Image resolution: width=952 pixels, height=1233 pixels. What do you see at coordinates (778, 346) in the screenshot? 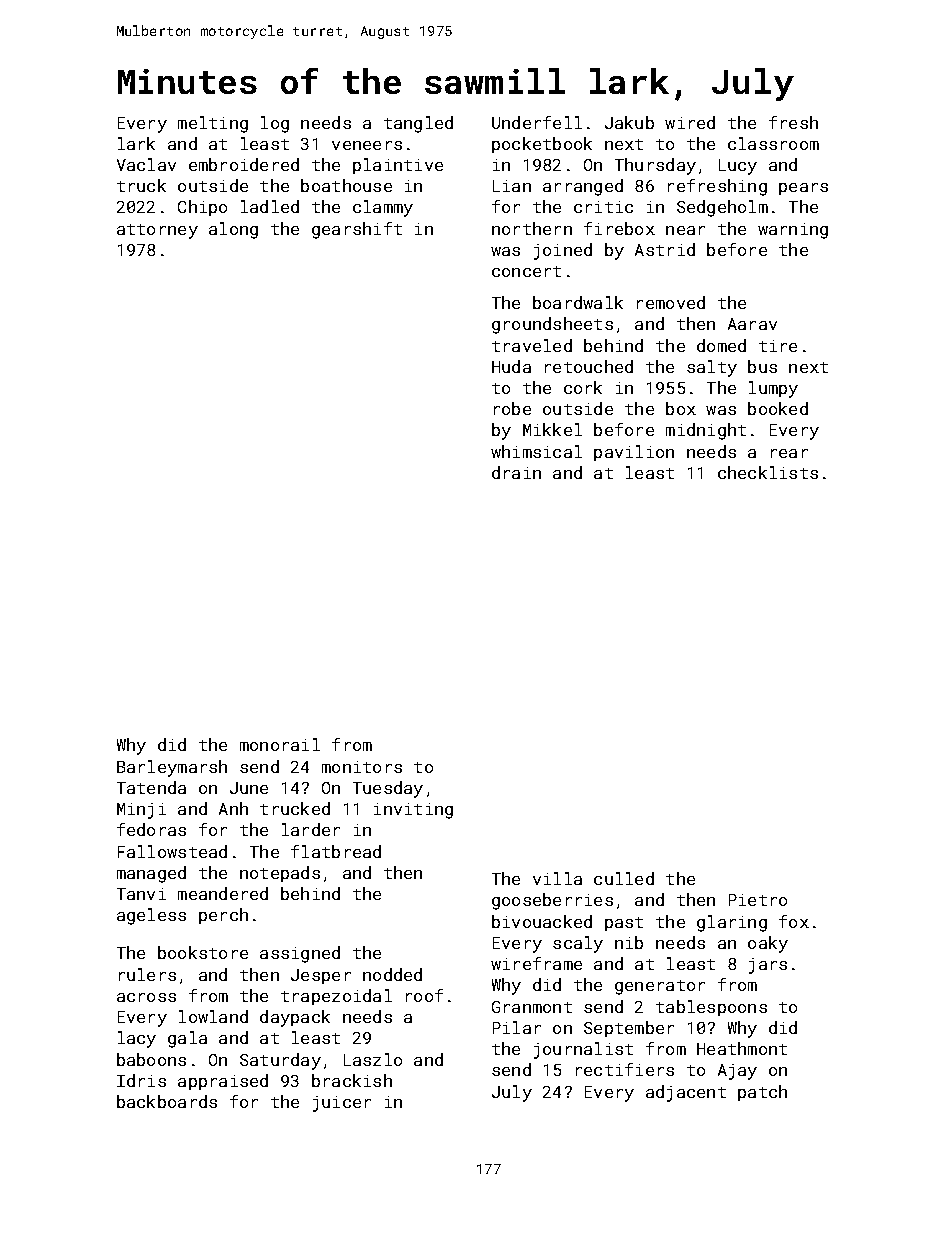
I see `tire` at bounding box center [778, 346].
